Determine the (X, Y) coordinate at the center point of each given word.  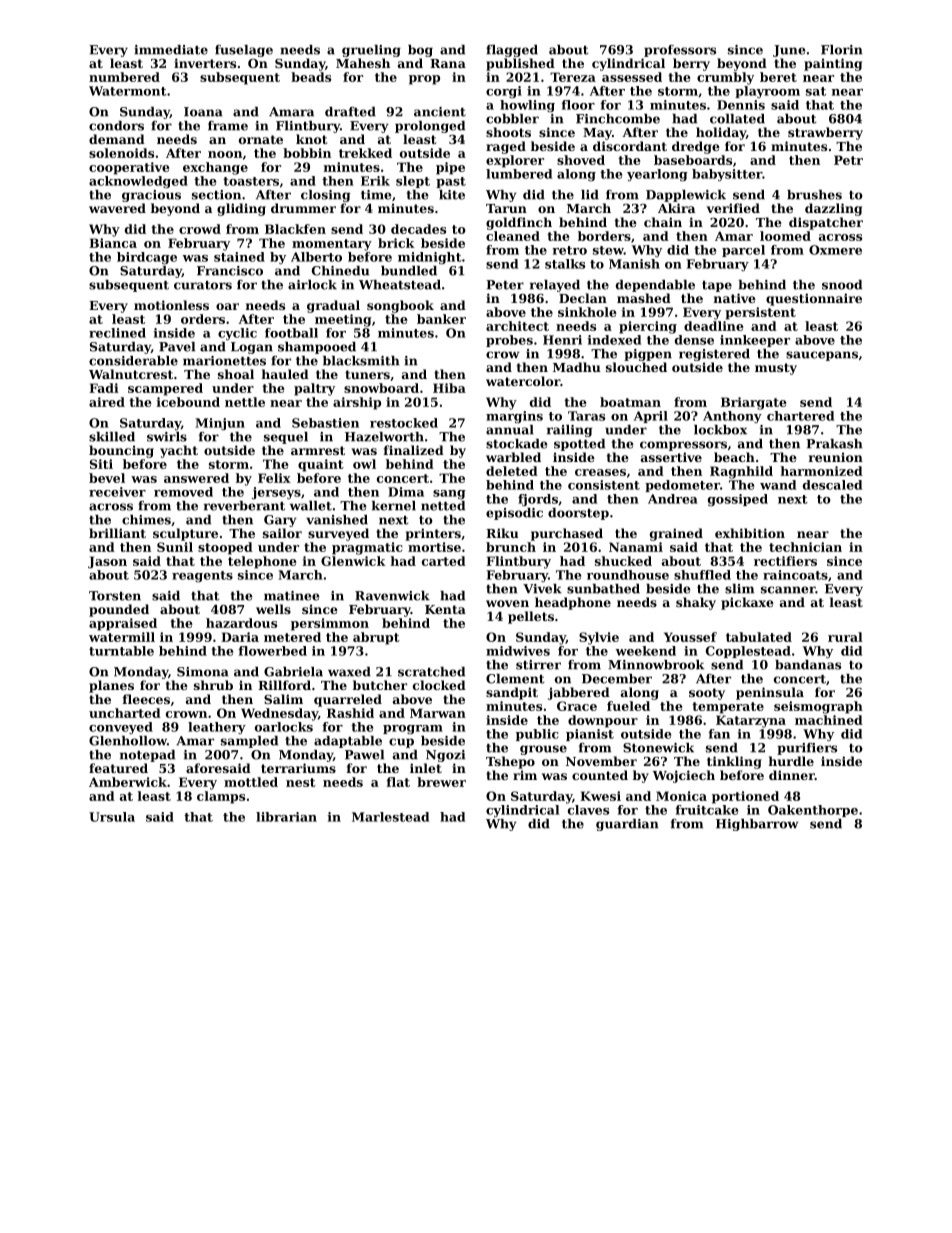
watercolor (523, 381)
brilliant (117, 533)
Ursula (112, 817)
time (376, 195)
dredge (696, 147)
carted (444, 561)
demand (117, 139)
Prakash (834, 444)
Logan (252, 348)
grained (676, 534)
